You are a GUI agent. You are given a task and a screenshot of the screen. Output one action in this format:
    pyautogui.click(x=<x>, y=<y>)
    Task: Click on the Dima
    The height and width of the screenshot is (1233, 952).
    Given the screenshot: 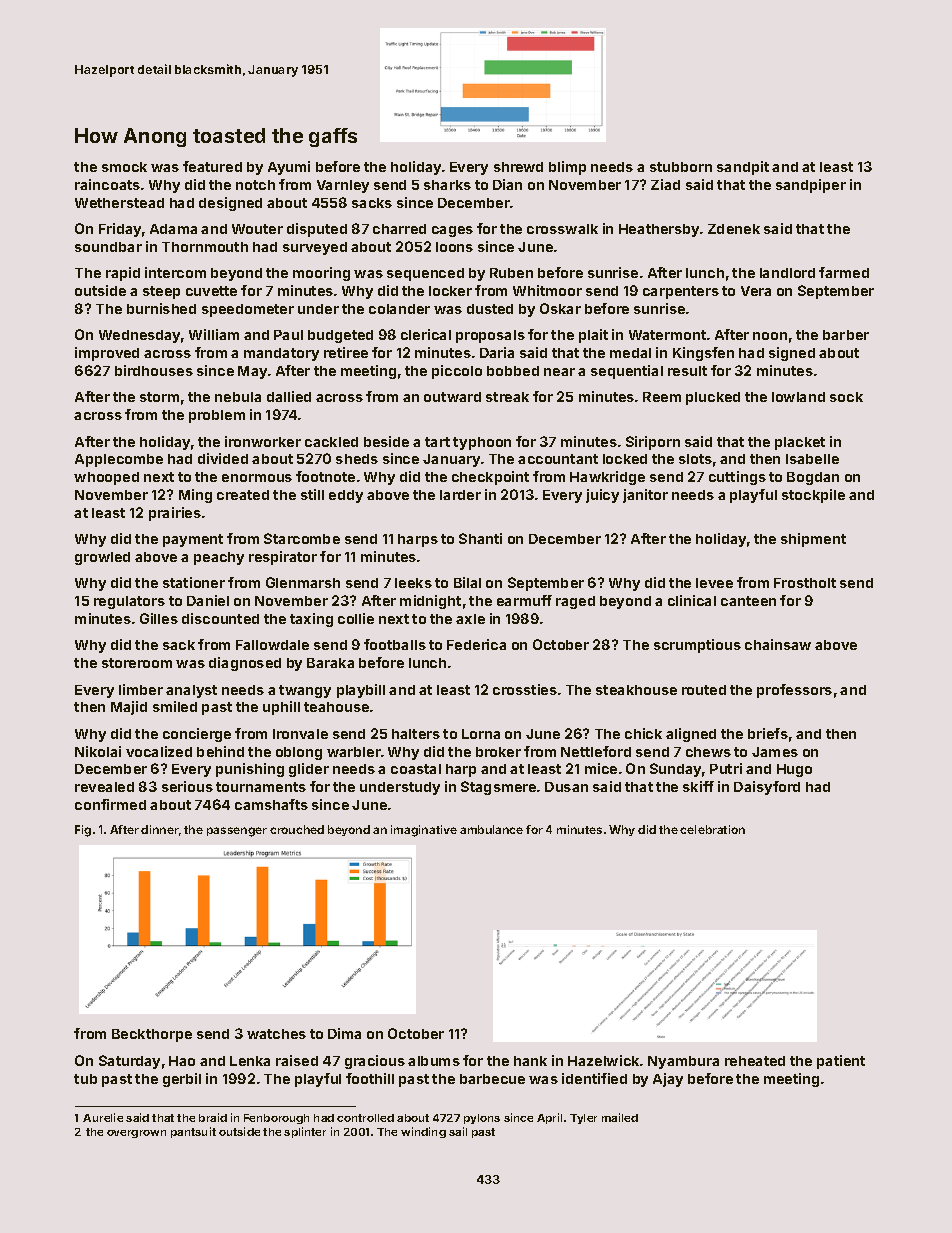 What is the action you would take?
    pyautogui.click(x=344, y=1033)
